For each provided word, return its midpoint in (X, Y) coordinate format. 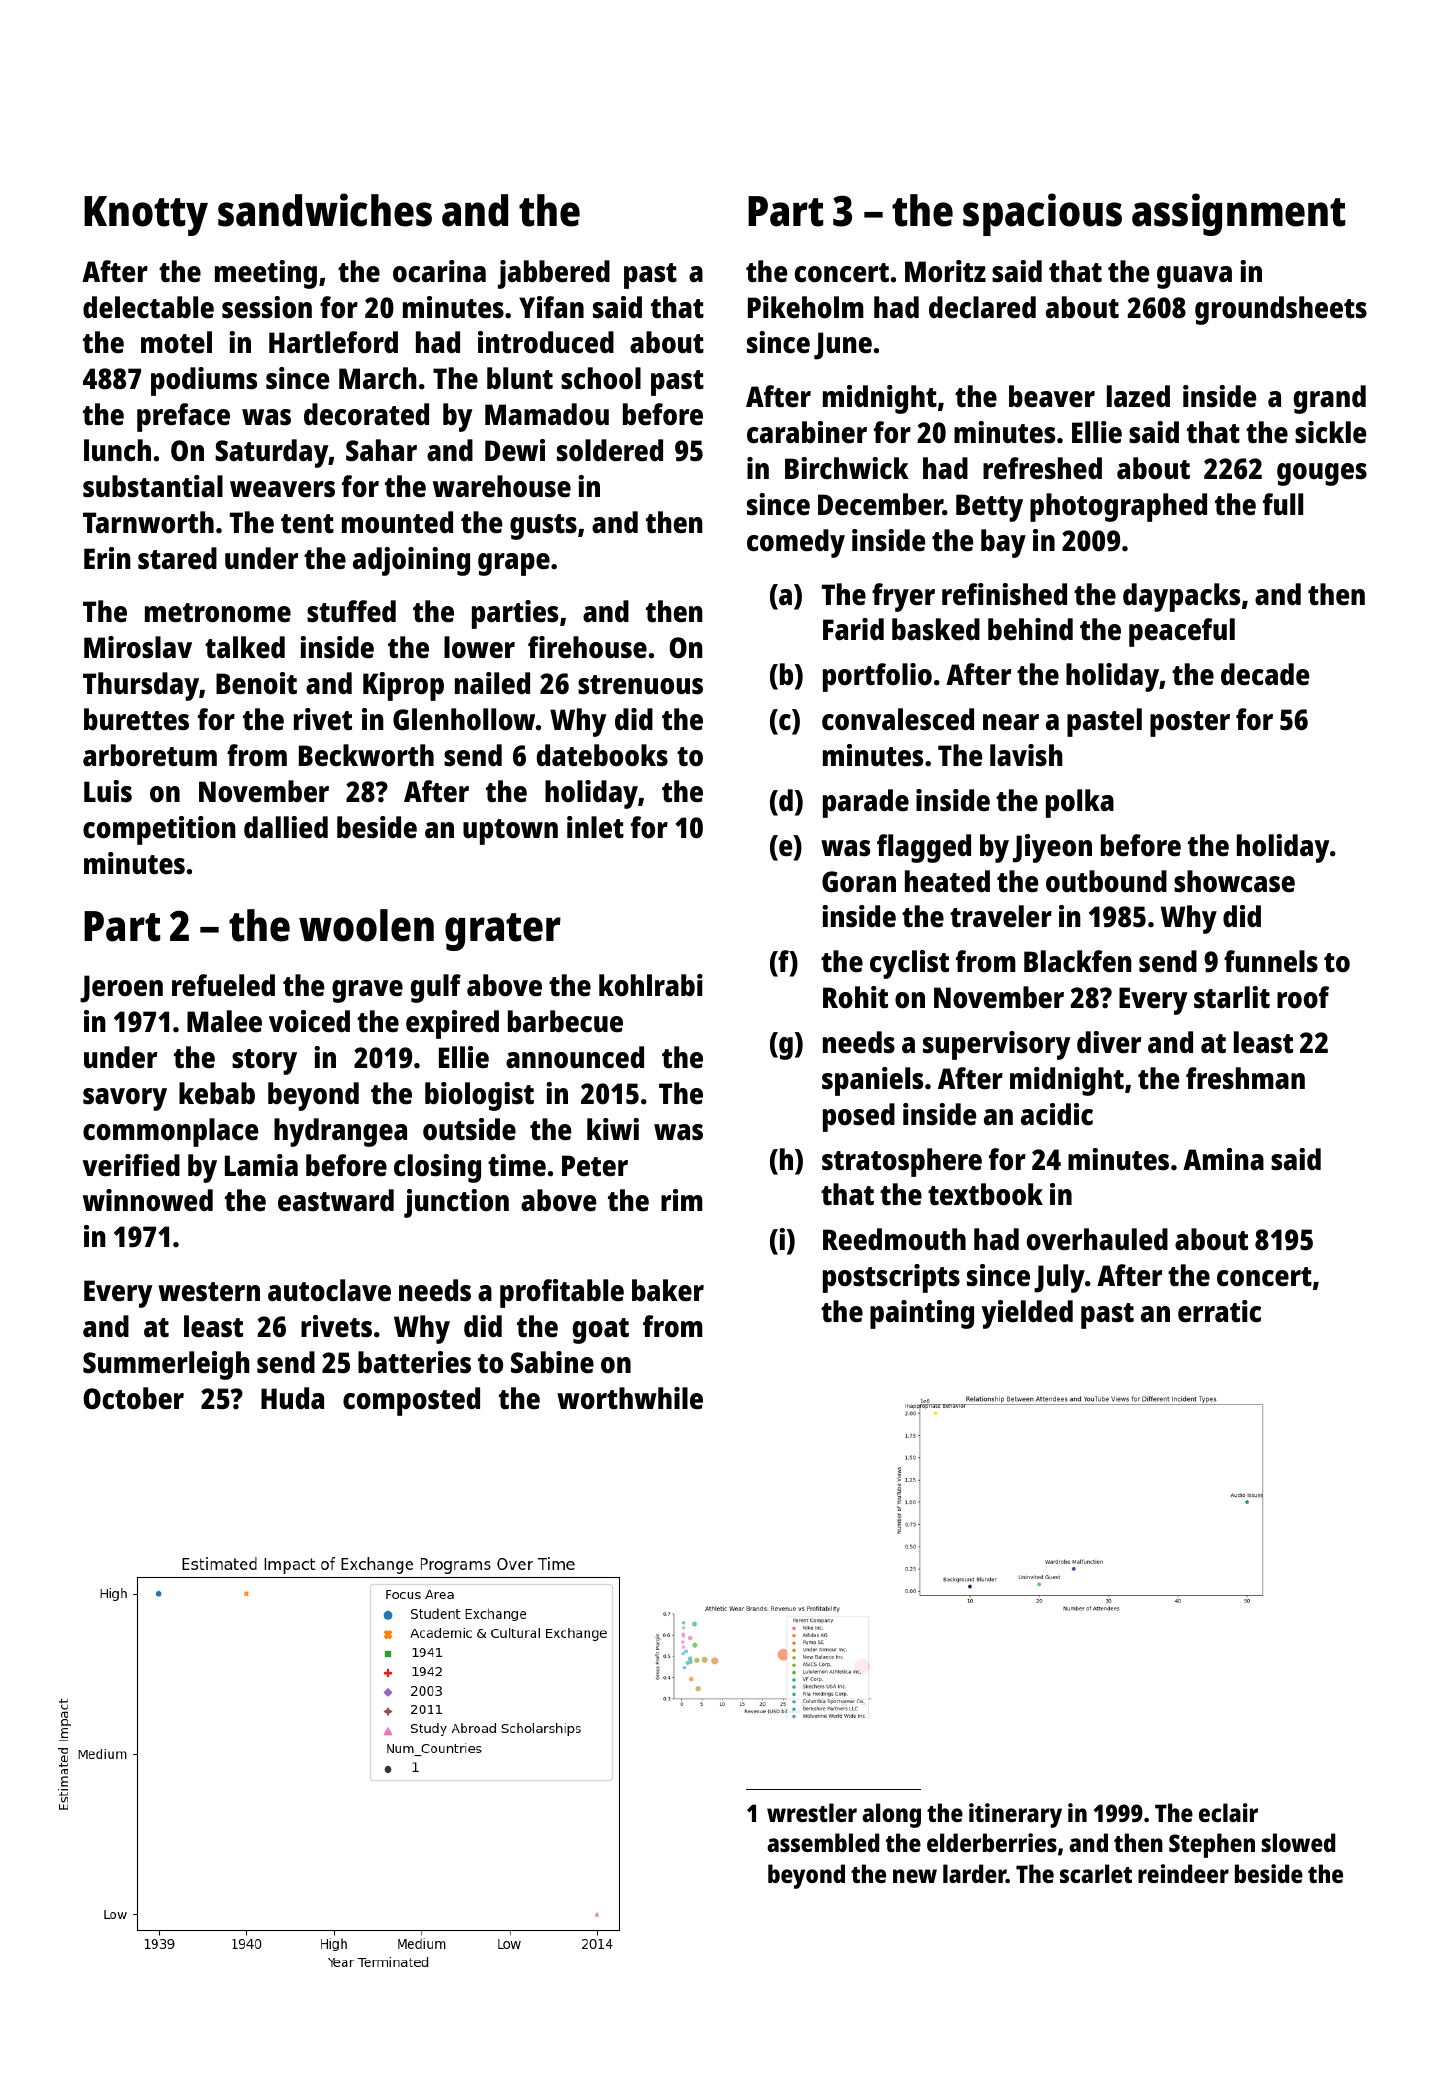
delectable (148, 307)
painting (922, 1314)
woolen (366, 925)
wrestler (812, 1812)
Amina (1223, 1159)
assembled (823, 1842)
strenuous (640, 685)
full (1283, 504)
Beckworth (366, 755)
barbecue (565, 1021)
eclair (1228, 1812)
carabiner (807, 432)
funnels (1271, 961)
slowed (1298, 1842)
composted (411, 1401)
